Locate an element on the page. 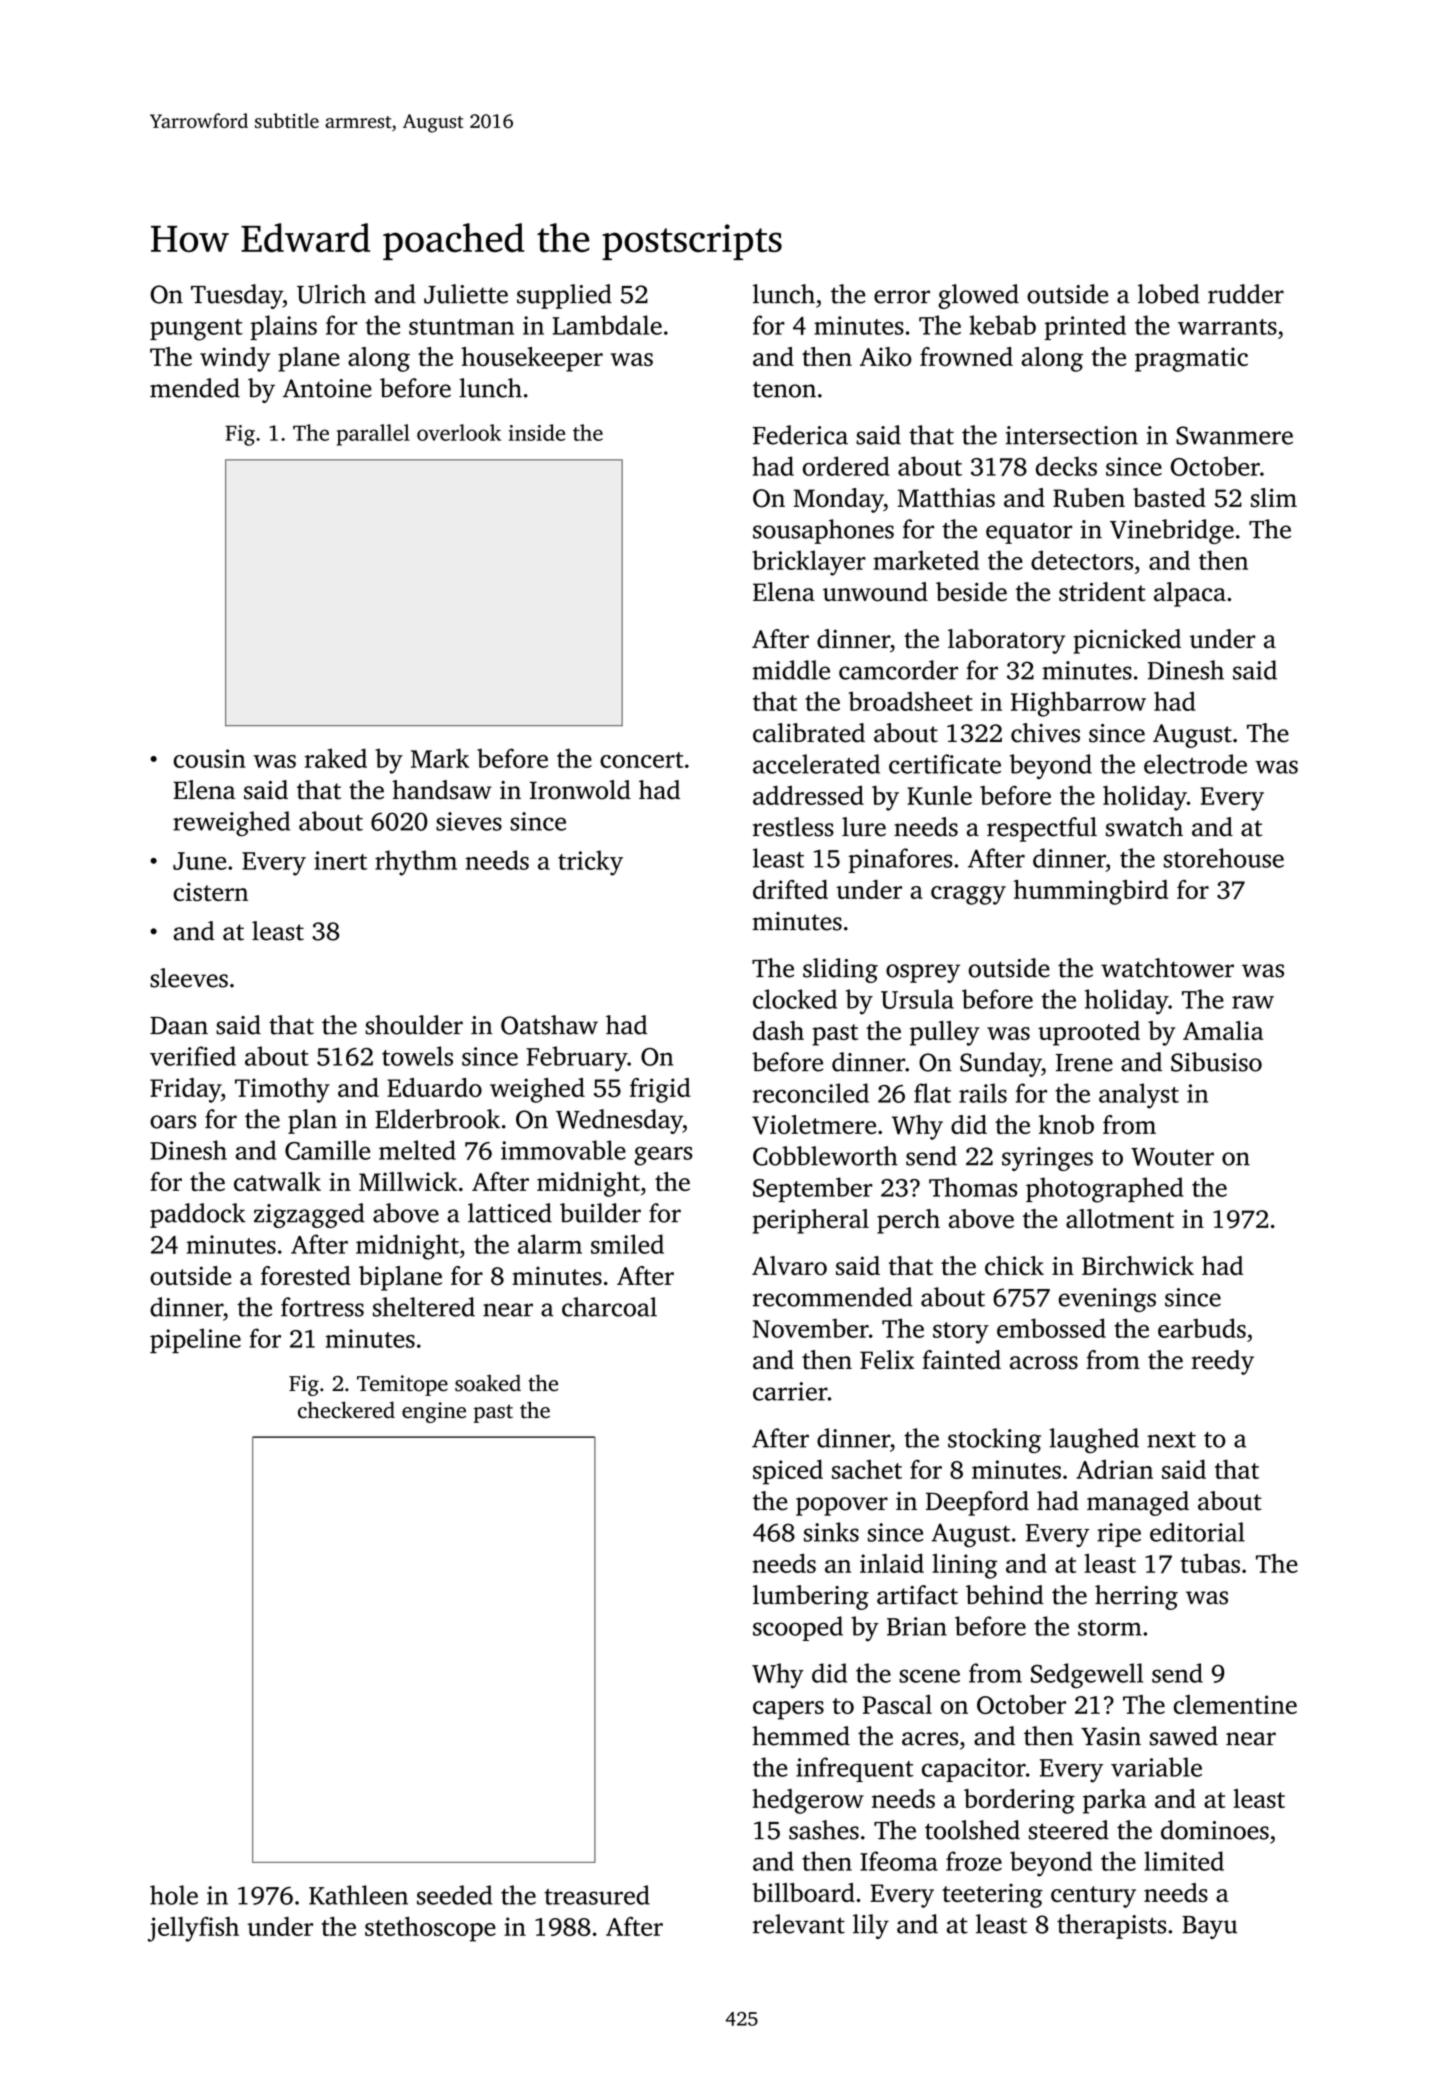 The image size is (1450, 2100). scooped is located at coordinates (798, 1628).
